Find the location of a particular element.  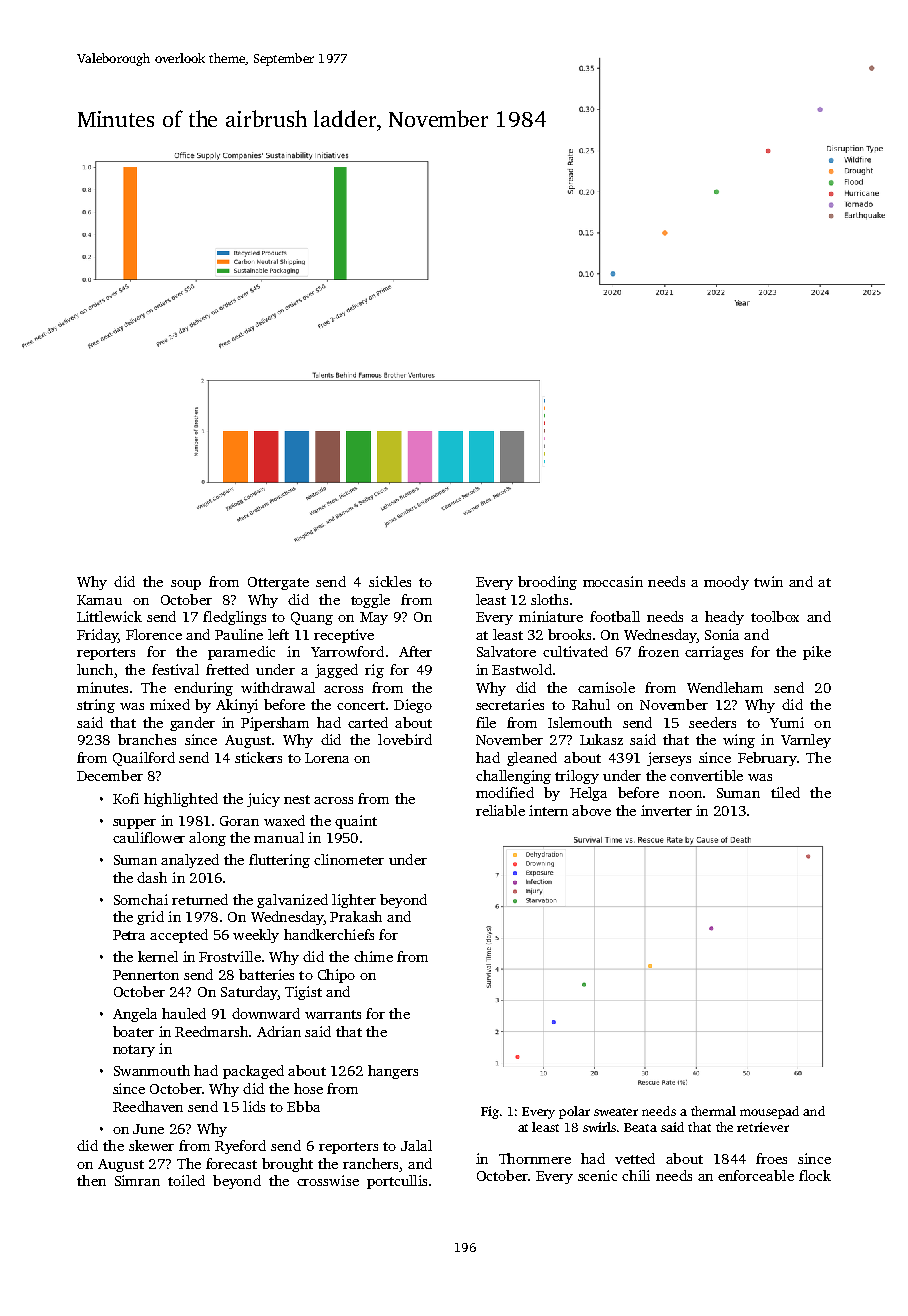

soup is located at coordinates (186, 585).
